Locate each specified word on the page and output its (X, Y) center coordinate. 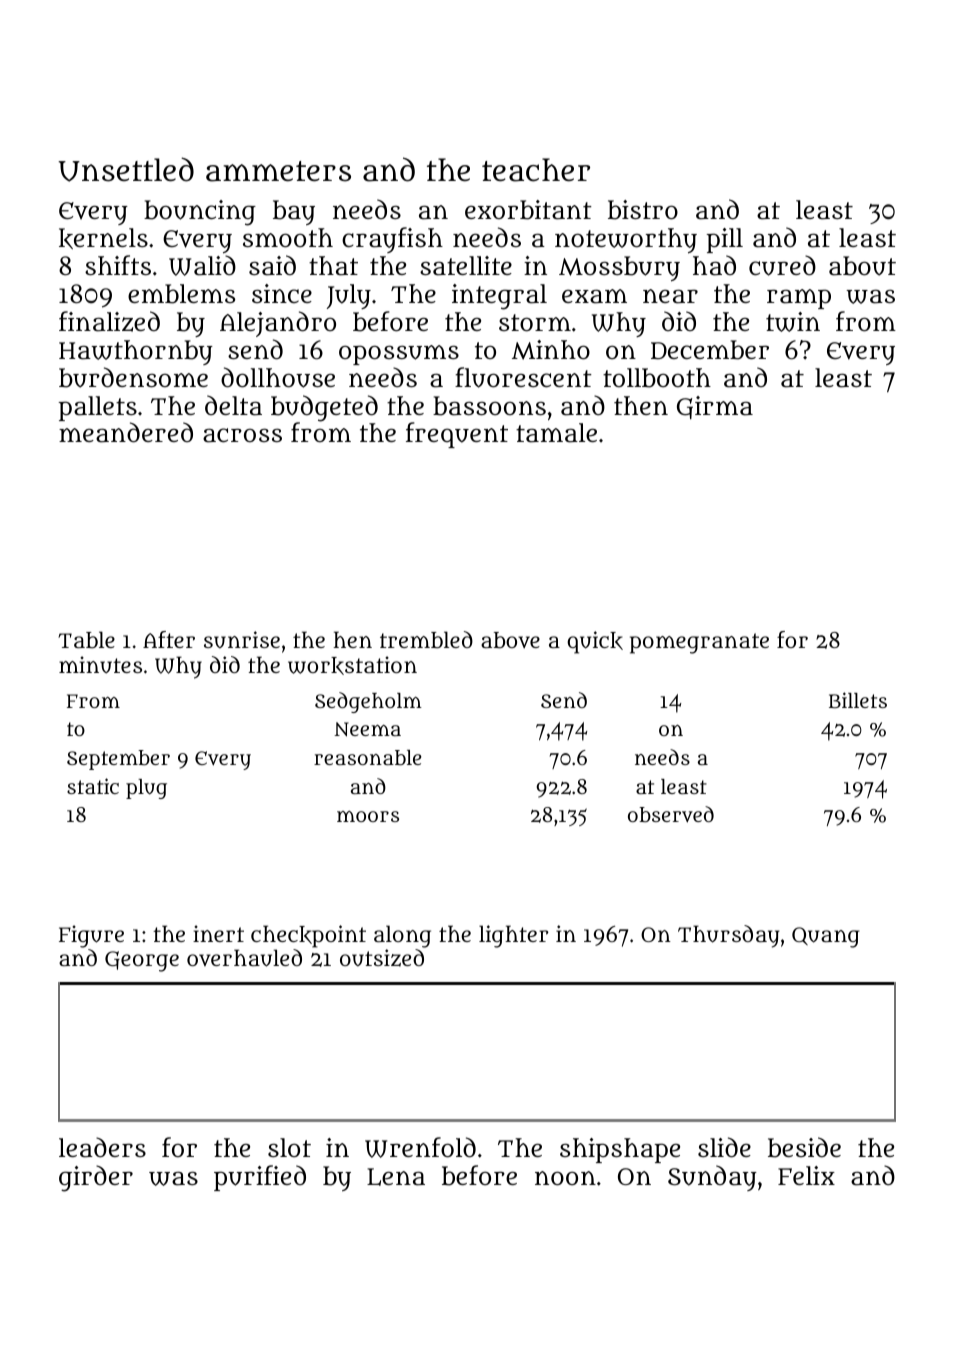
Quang (826, 937)
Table (86, 640)
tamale (556, 433)
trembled (426, 640)
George (142, 961)
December (710, 350)
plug (146, 789)
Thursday (728, 936)
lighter (514, 936)
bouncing (200, 213)
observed (671, 814)
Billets (858, 700)
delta (233, 405)
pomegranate (699, 643)
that (333, 266)
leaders (102, 1147)
